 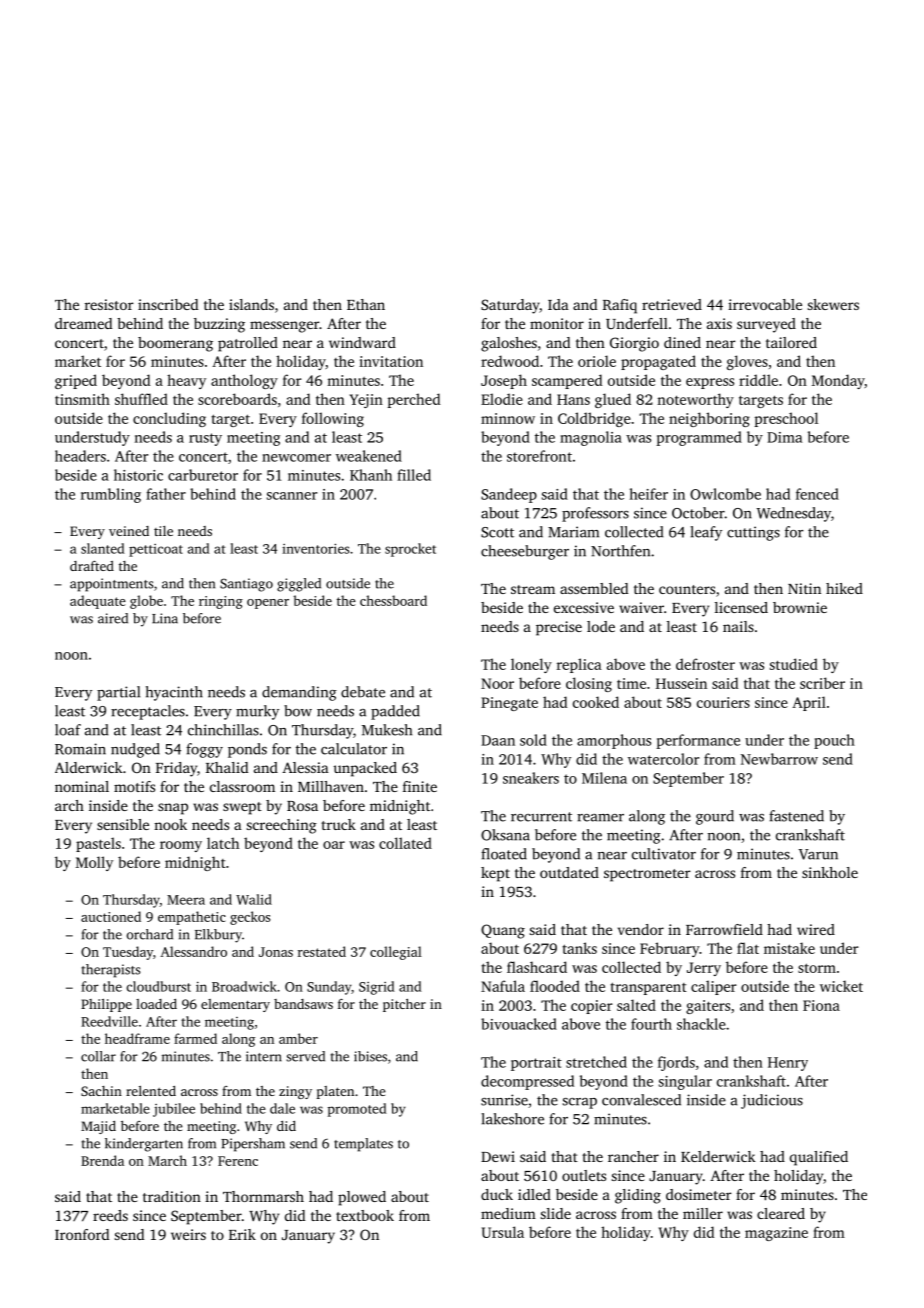 What do you see at coordinates (175, 344) in the image?
I see `boomerang` at bounding box center [175, 344].
